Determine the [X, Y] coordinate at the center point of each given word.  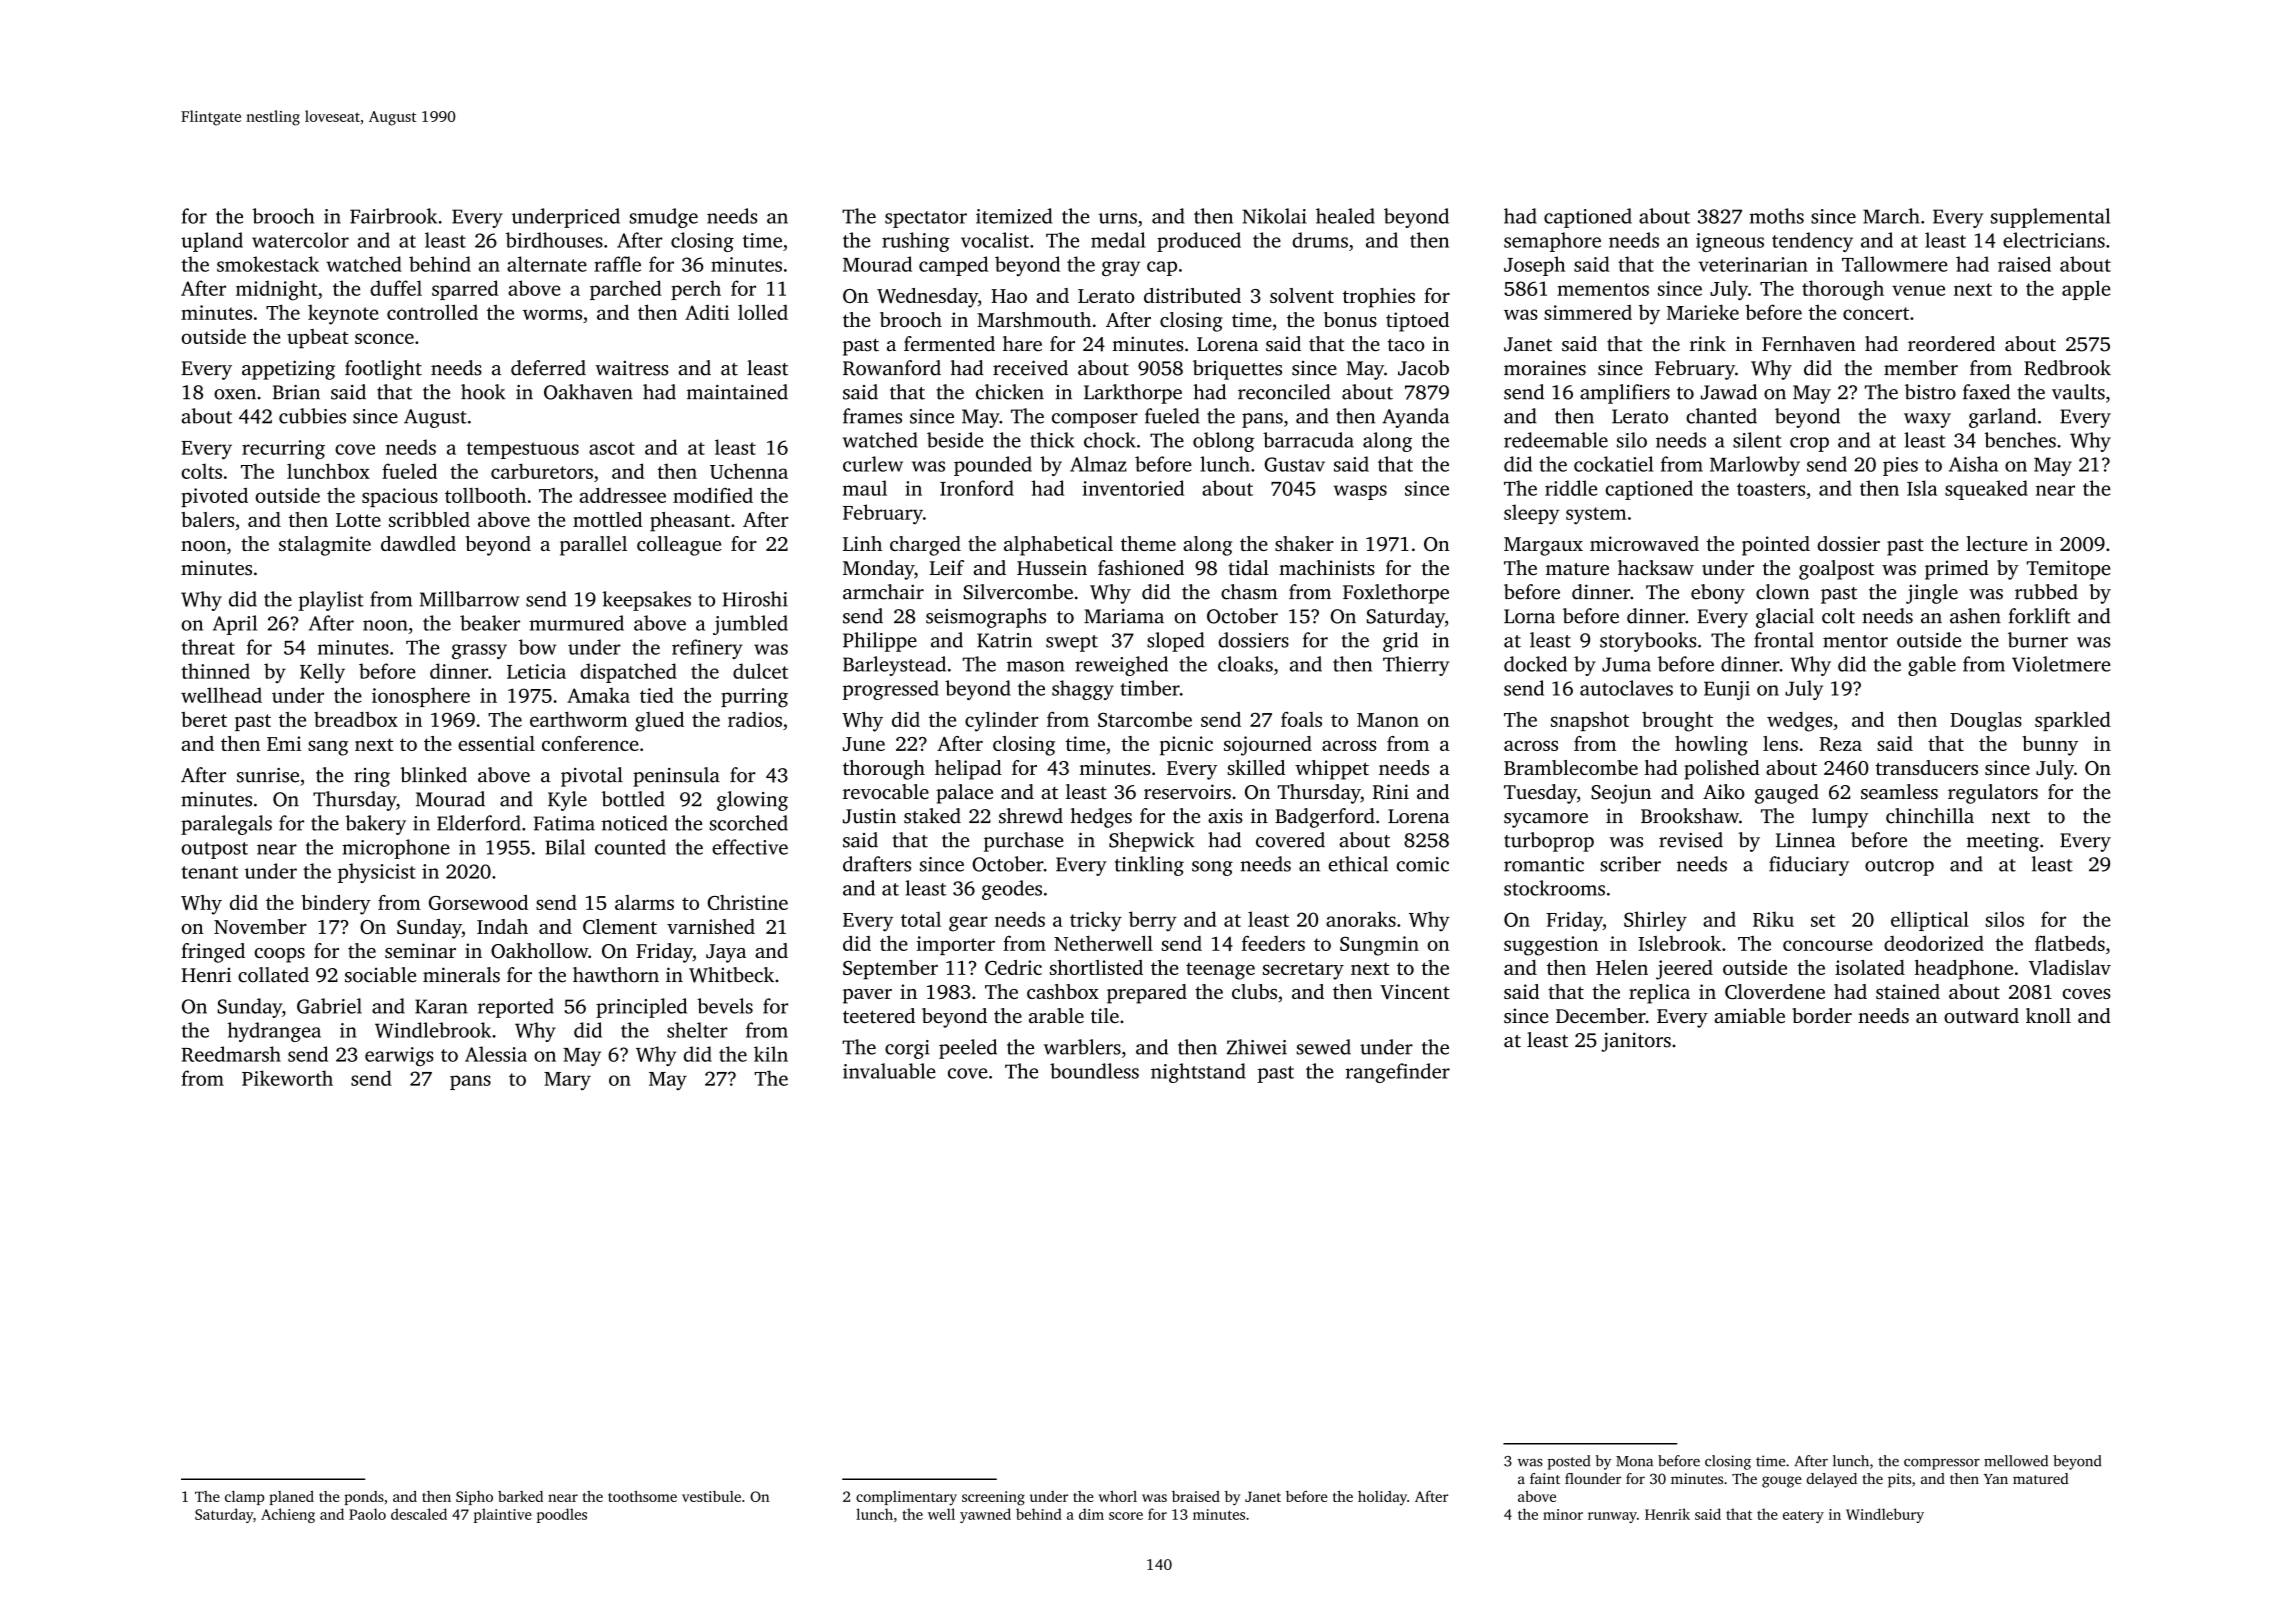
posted [1569, 1462]
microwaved [1644, 543]
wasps [1360, 492]
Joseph [1534, 266]
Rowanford [892, 368]
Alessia [496, 1054]
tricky [1096, 921]
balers [207, 519]
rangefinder [1397, 1073]
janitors [1636, 1042]
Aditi [707, 312]
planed [291, 1498]
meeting [2003, 842]
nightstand [1198, 1073]
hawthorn [616, 975]
